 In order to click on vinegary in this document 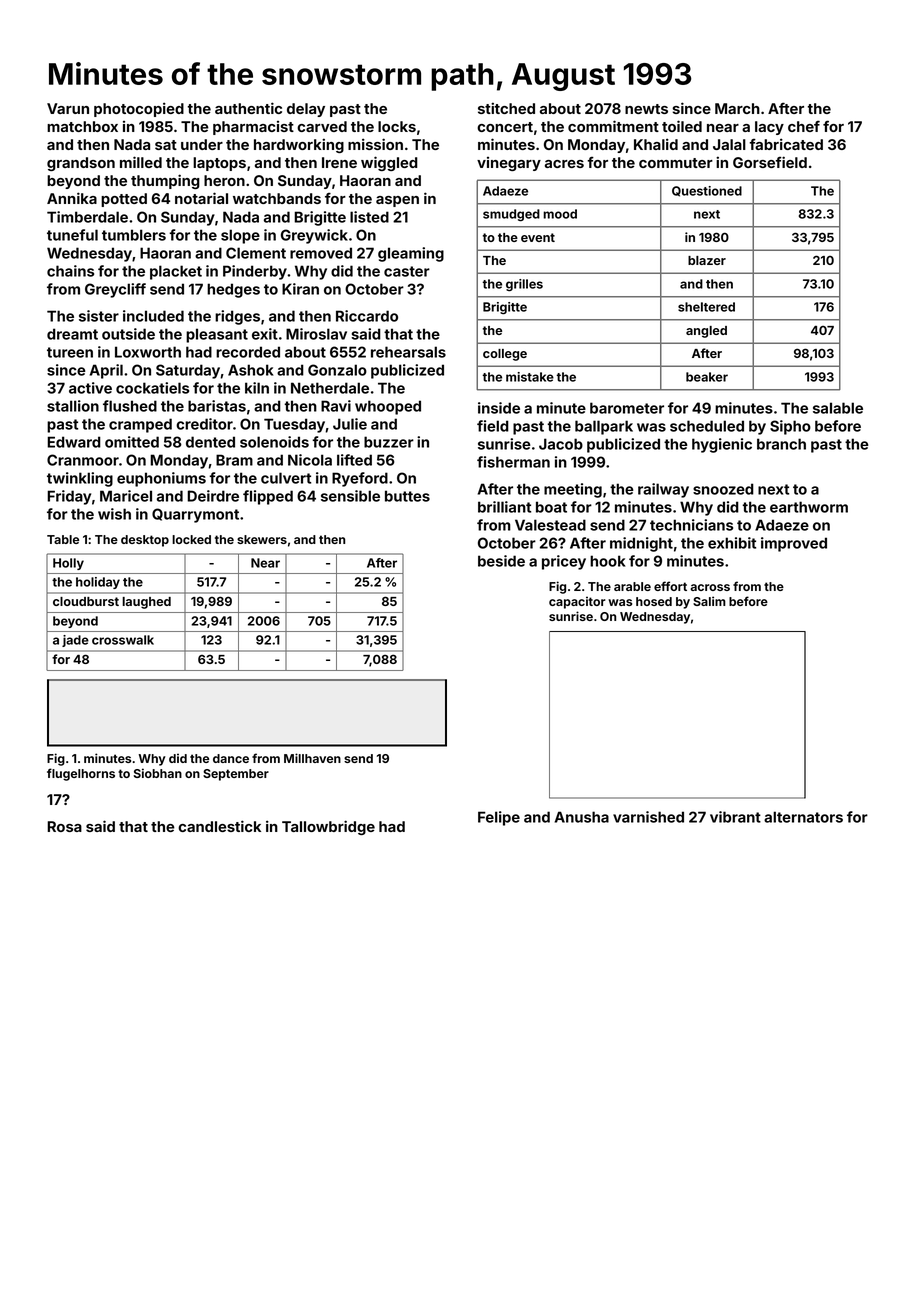, I will do `click(509, 164)`.
